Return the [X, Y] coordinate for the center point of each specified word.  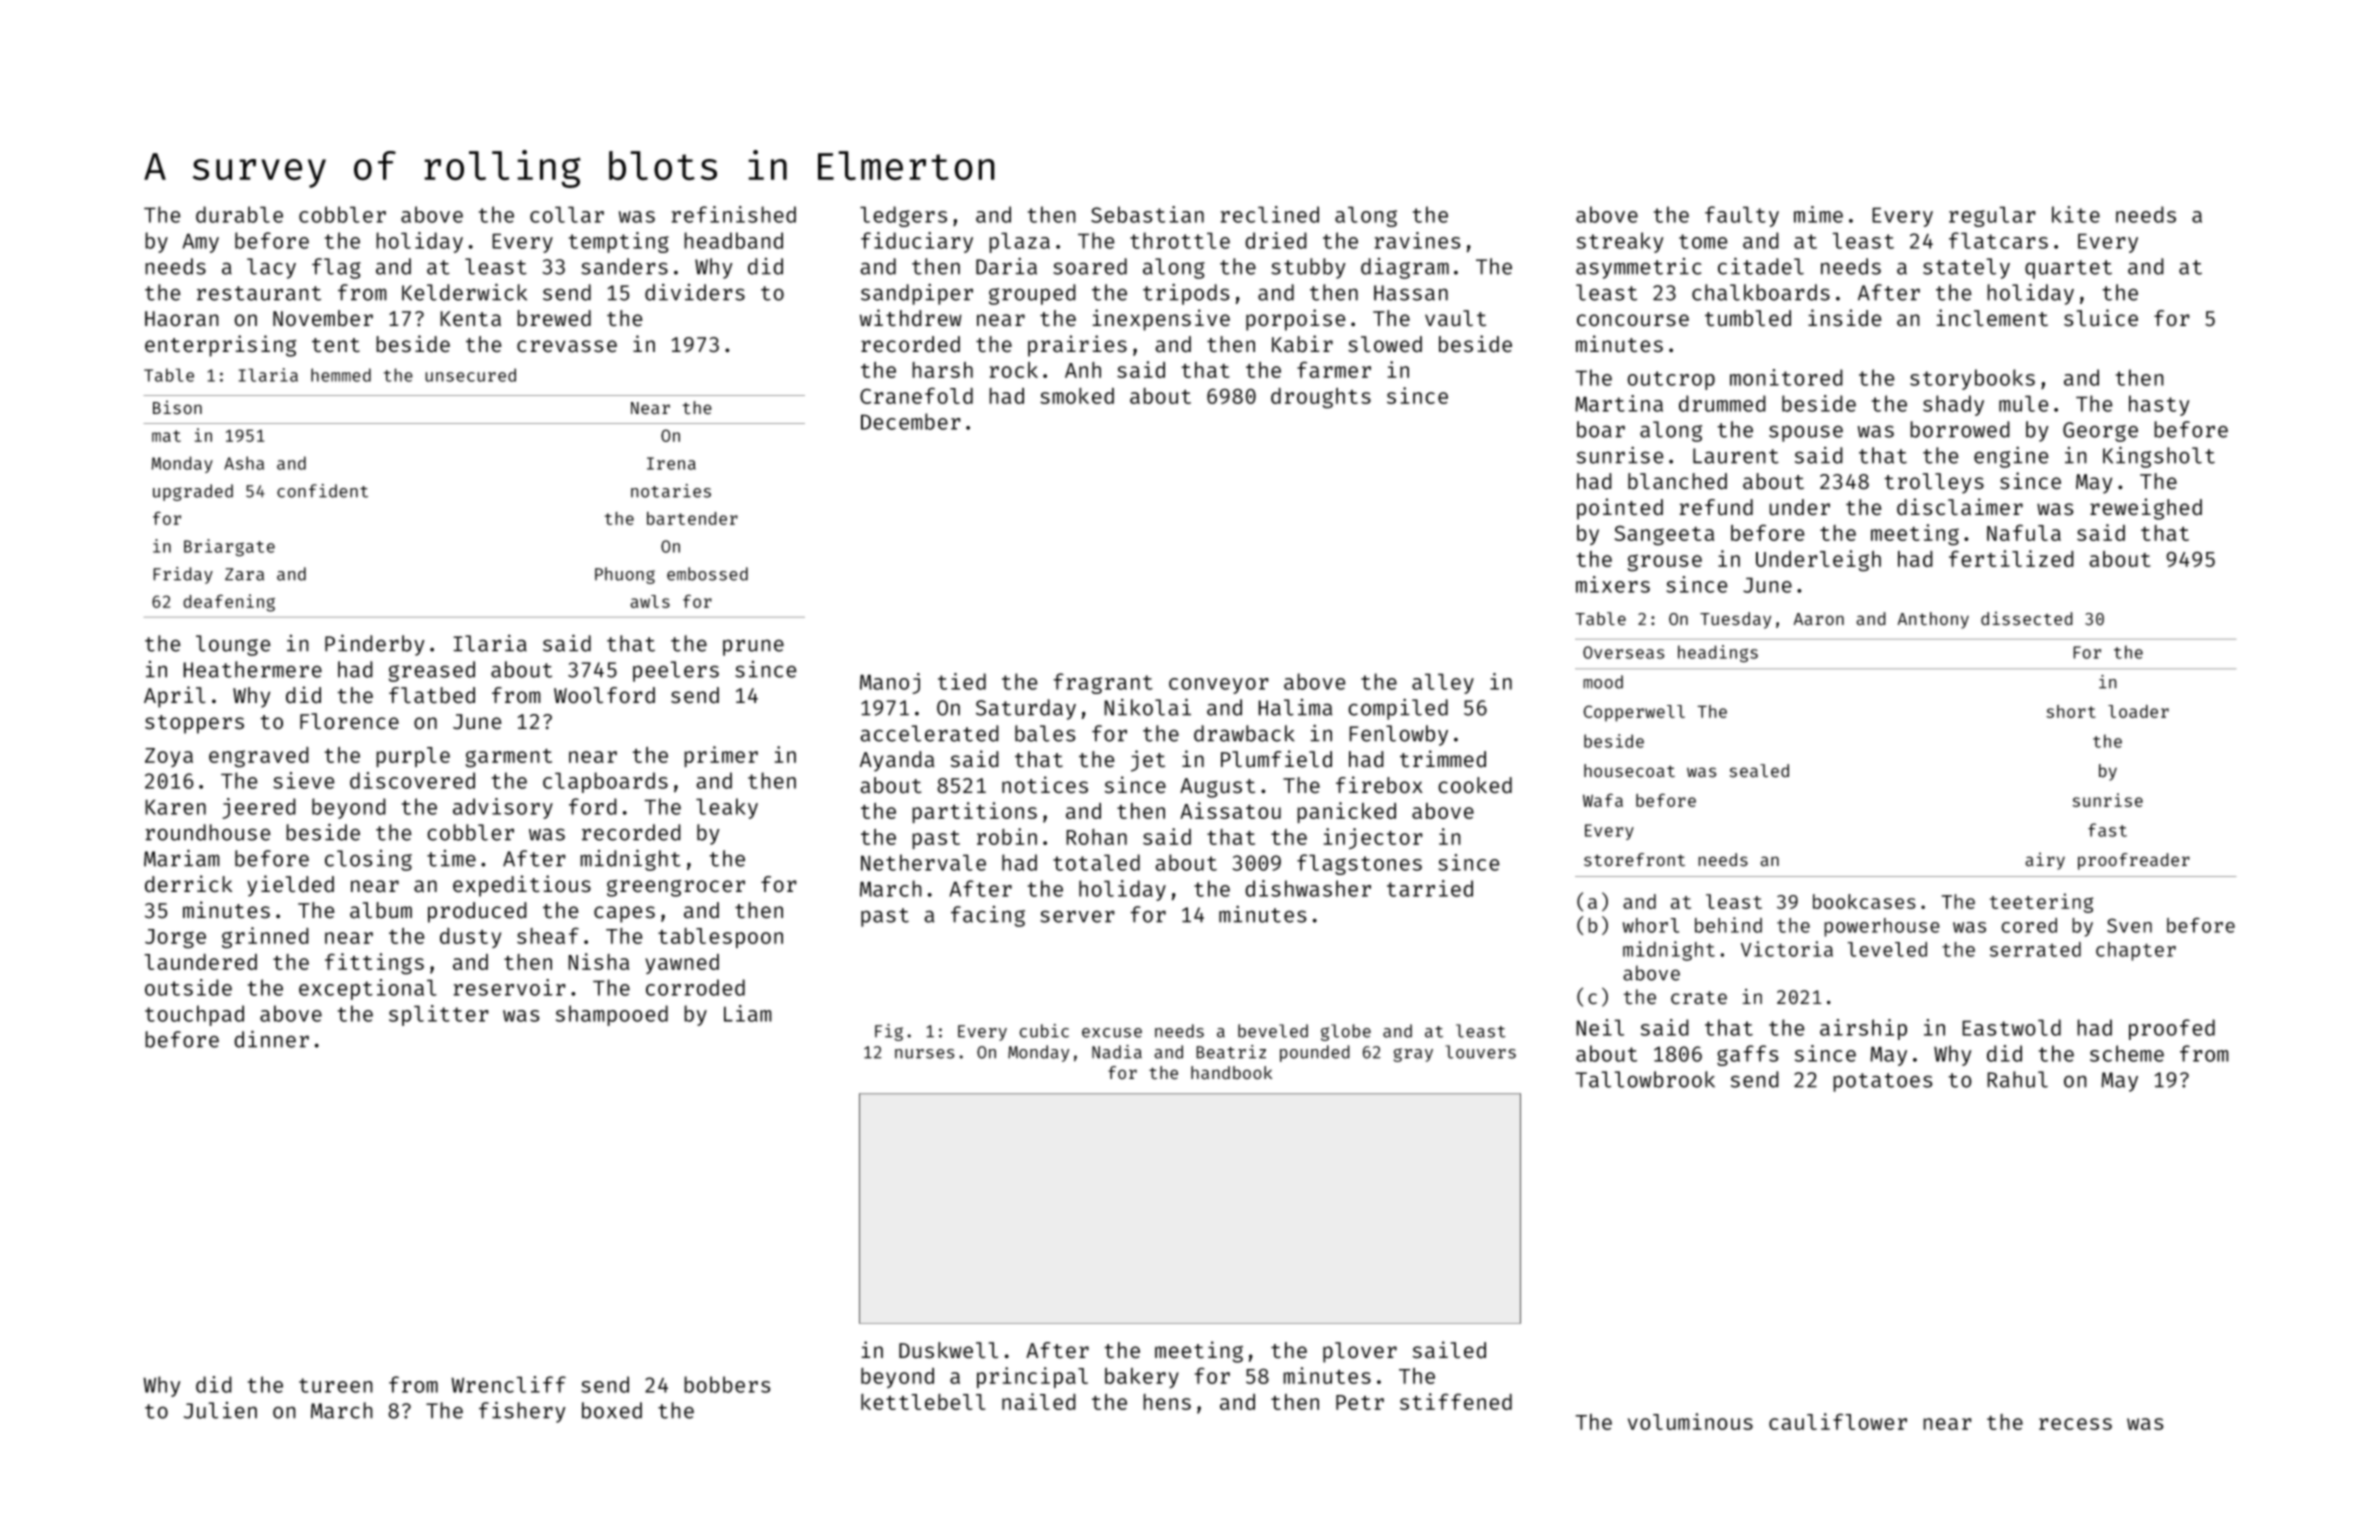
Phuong [625, 575]
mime [1818, 214]
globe [1346, 1032]
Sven [2129, 925]
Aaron [1819, 619]
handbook [1231, 1073]
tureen [336, 1385]
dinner [271, 1039]
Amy [200, 243]
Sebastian [1147, 214]
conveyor [1219, 686]
